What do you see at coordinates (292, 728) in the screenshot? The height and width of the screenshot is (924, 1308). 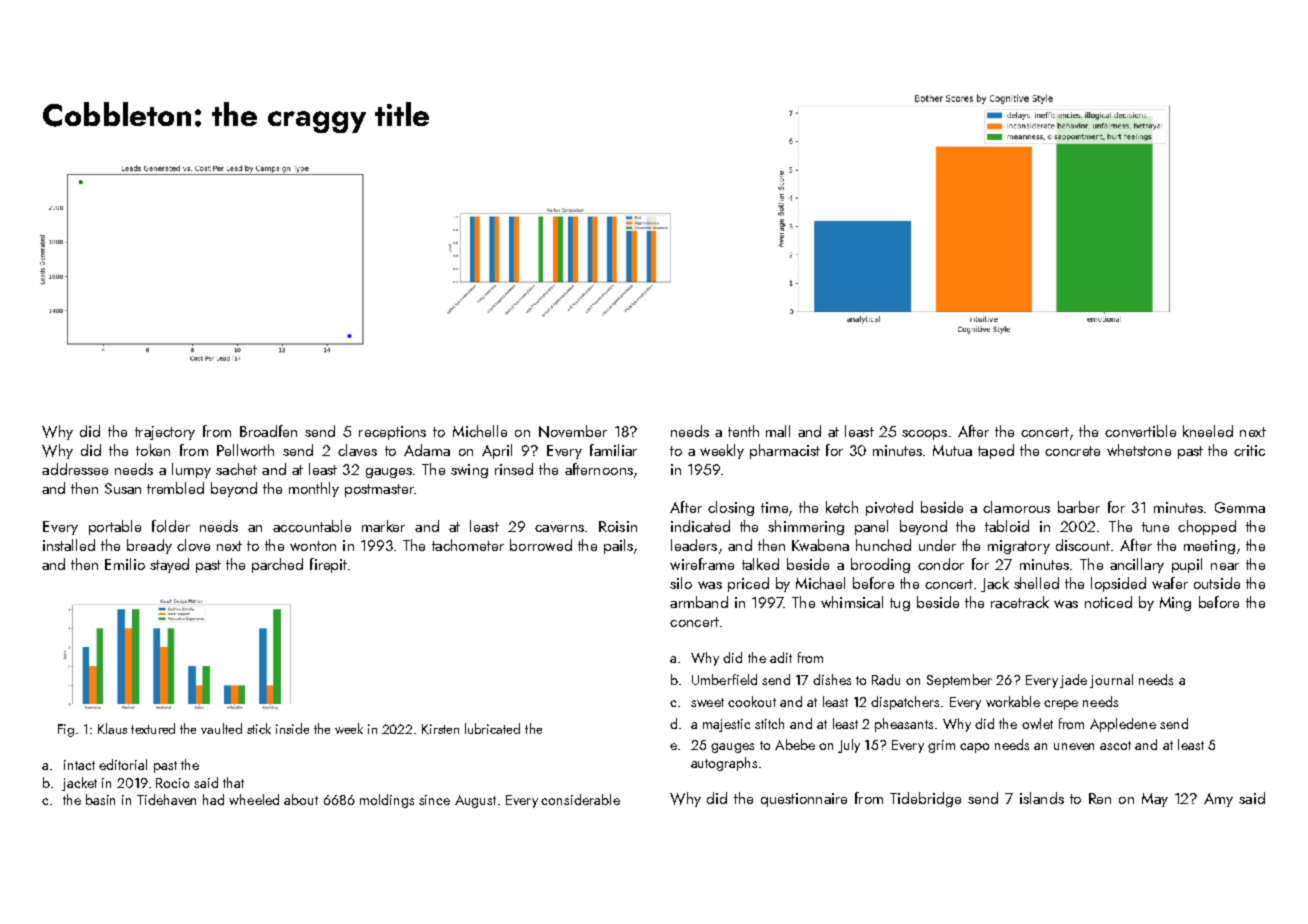 I see `inside` at bounding box center [292, 728].
